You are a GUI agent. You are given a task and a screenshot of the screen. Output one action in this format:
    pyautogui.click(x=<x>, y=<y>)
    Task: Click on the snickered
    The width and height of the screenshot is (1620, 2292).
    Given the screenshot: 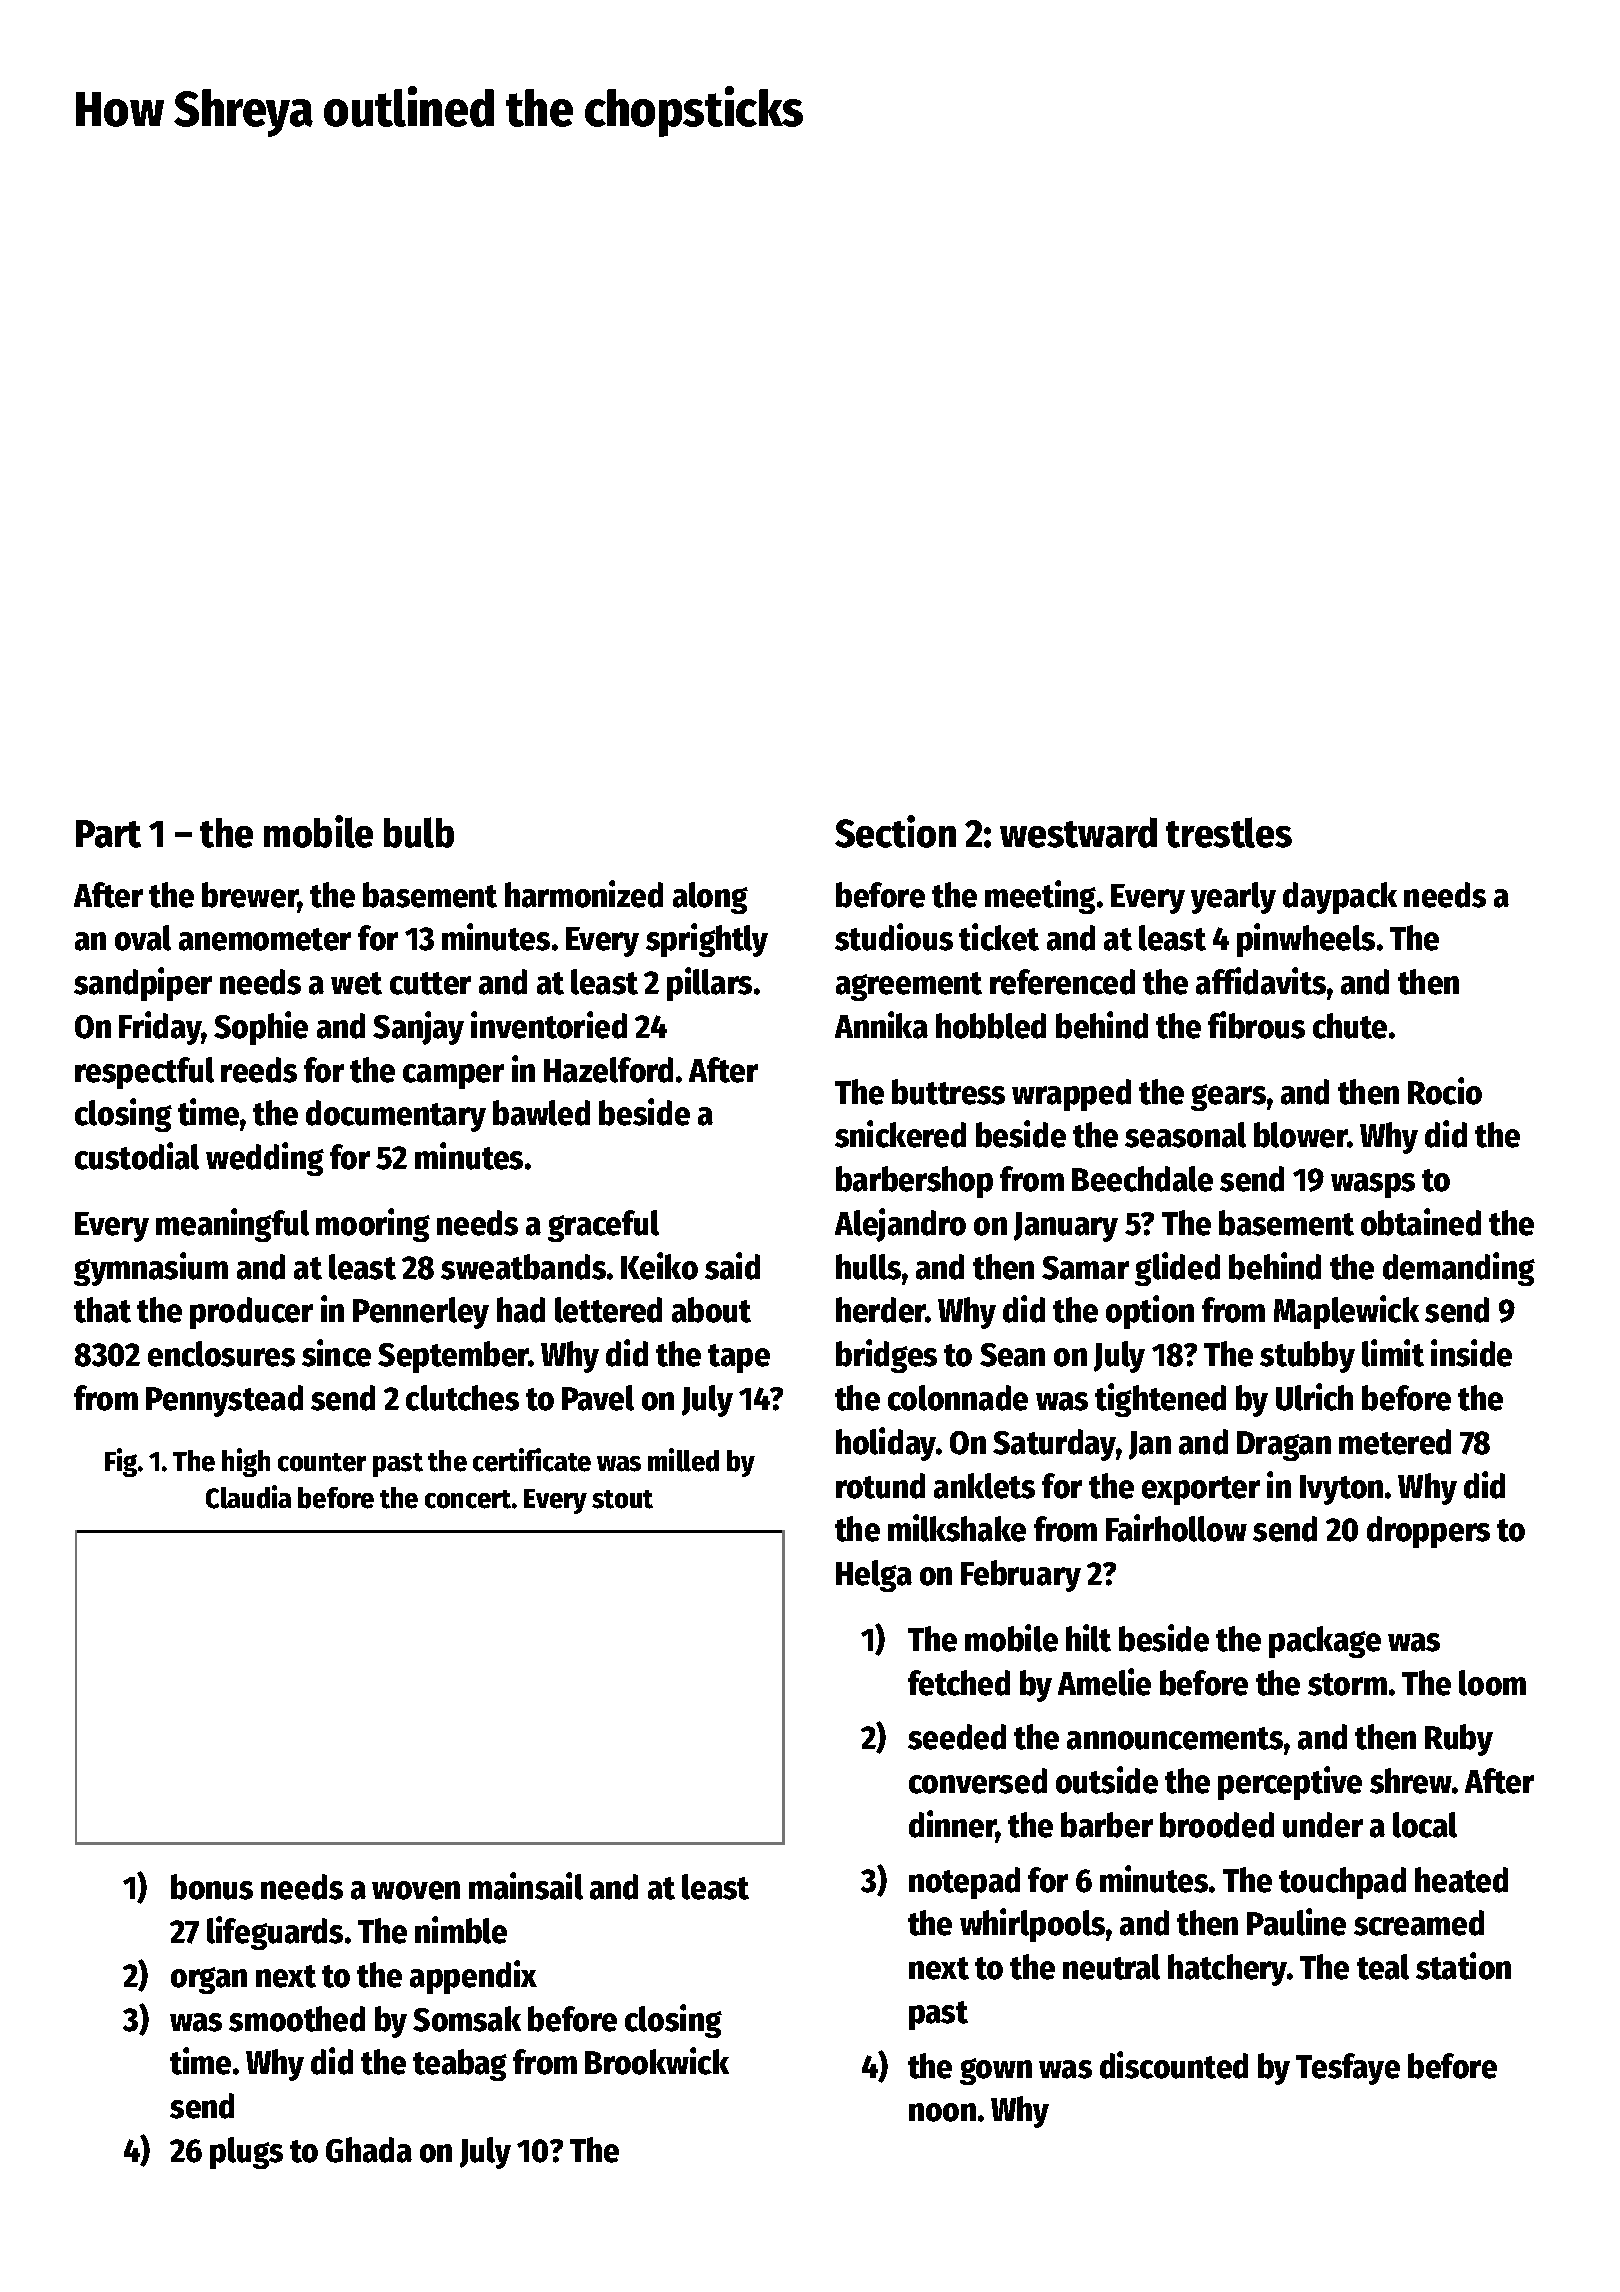 What is the action you would take?
    pyautogui.click(x=900, y=1134)
